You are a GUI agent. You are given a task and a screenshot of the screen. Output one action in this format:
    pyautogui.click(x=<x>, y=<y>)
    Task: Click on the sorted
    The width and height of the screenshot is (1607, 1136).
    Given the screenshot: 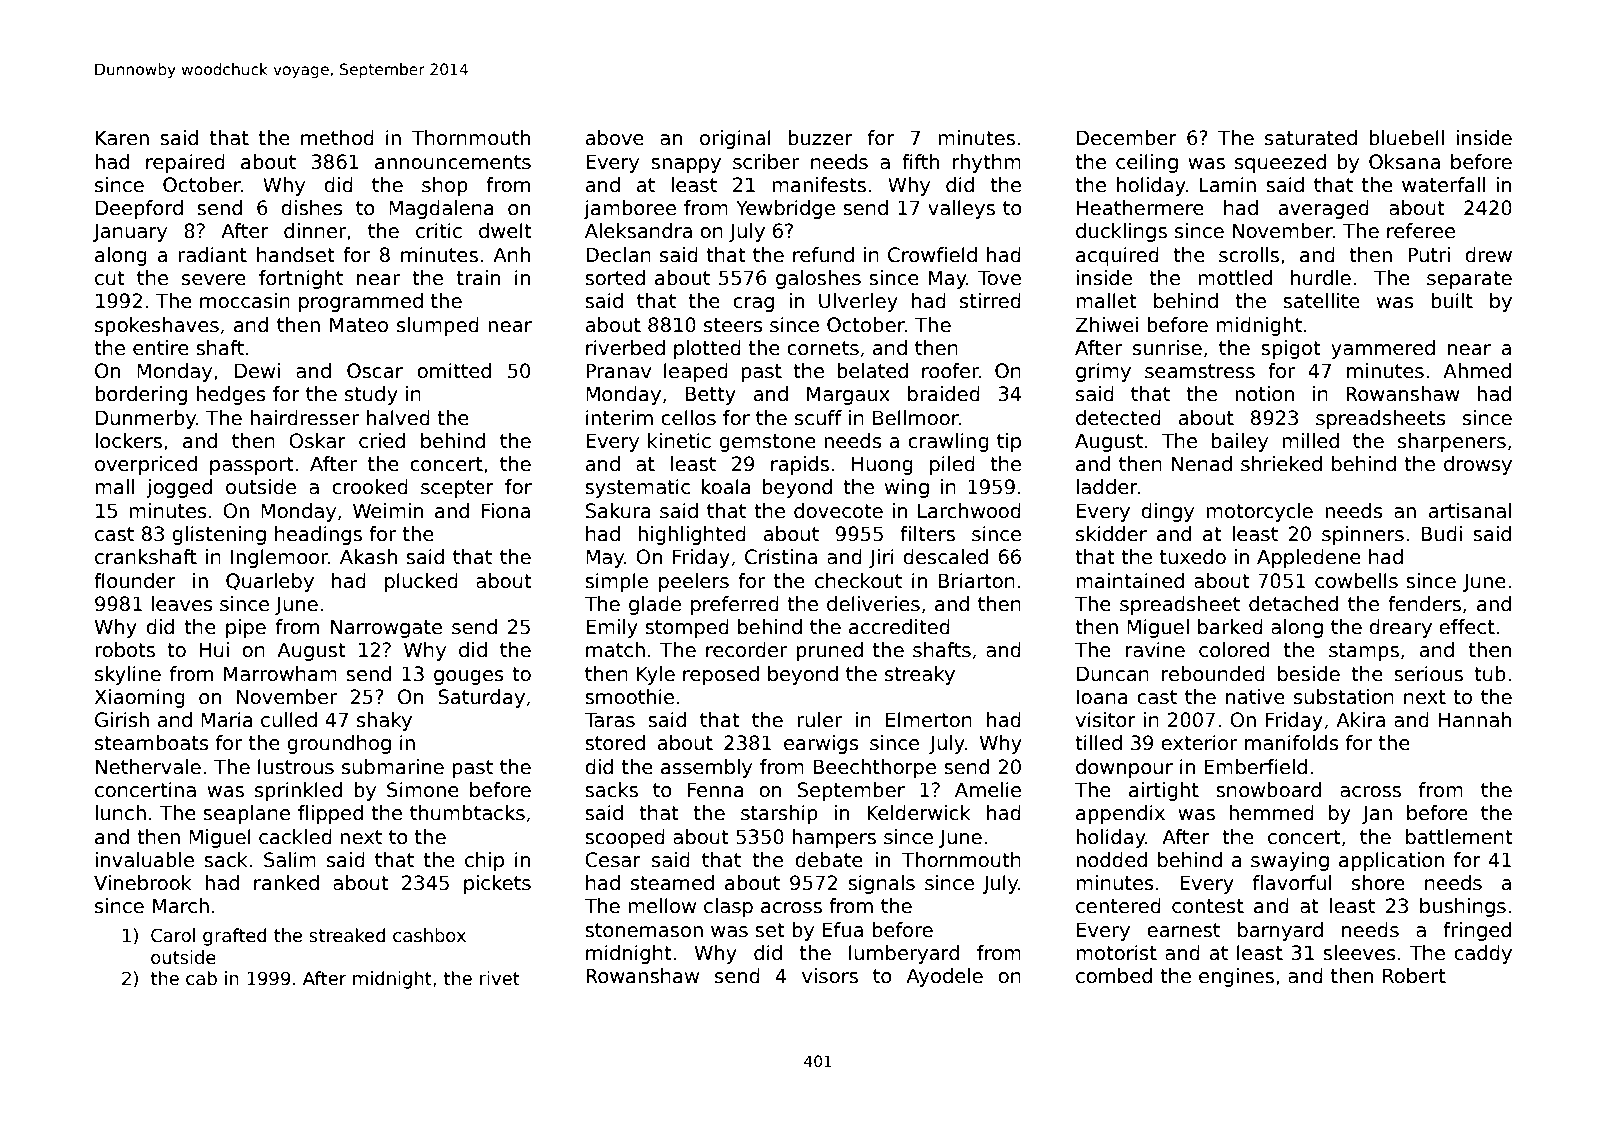 What is the action you would take?
    pyautogui.click(x=615, y=278)
